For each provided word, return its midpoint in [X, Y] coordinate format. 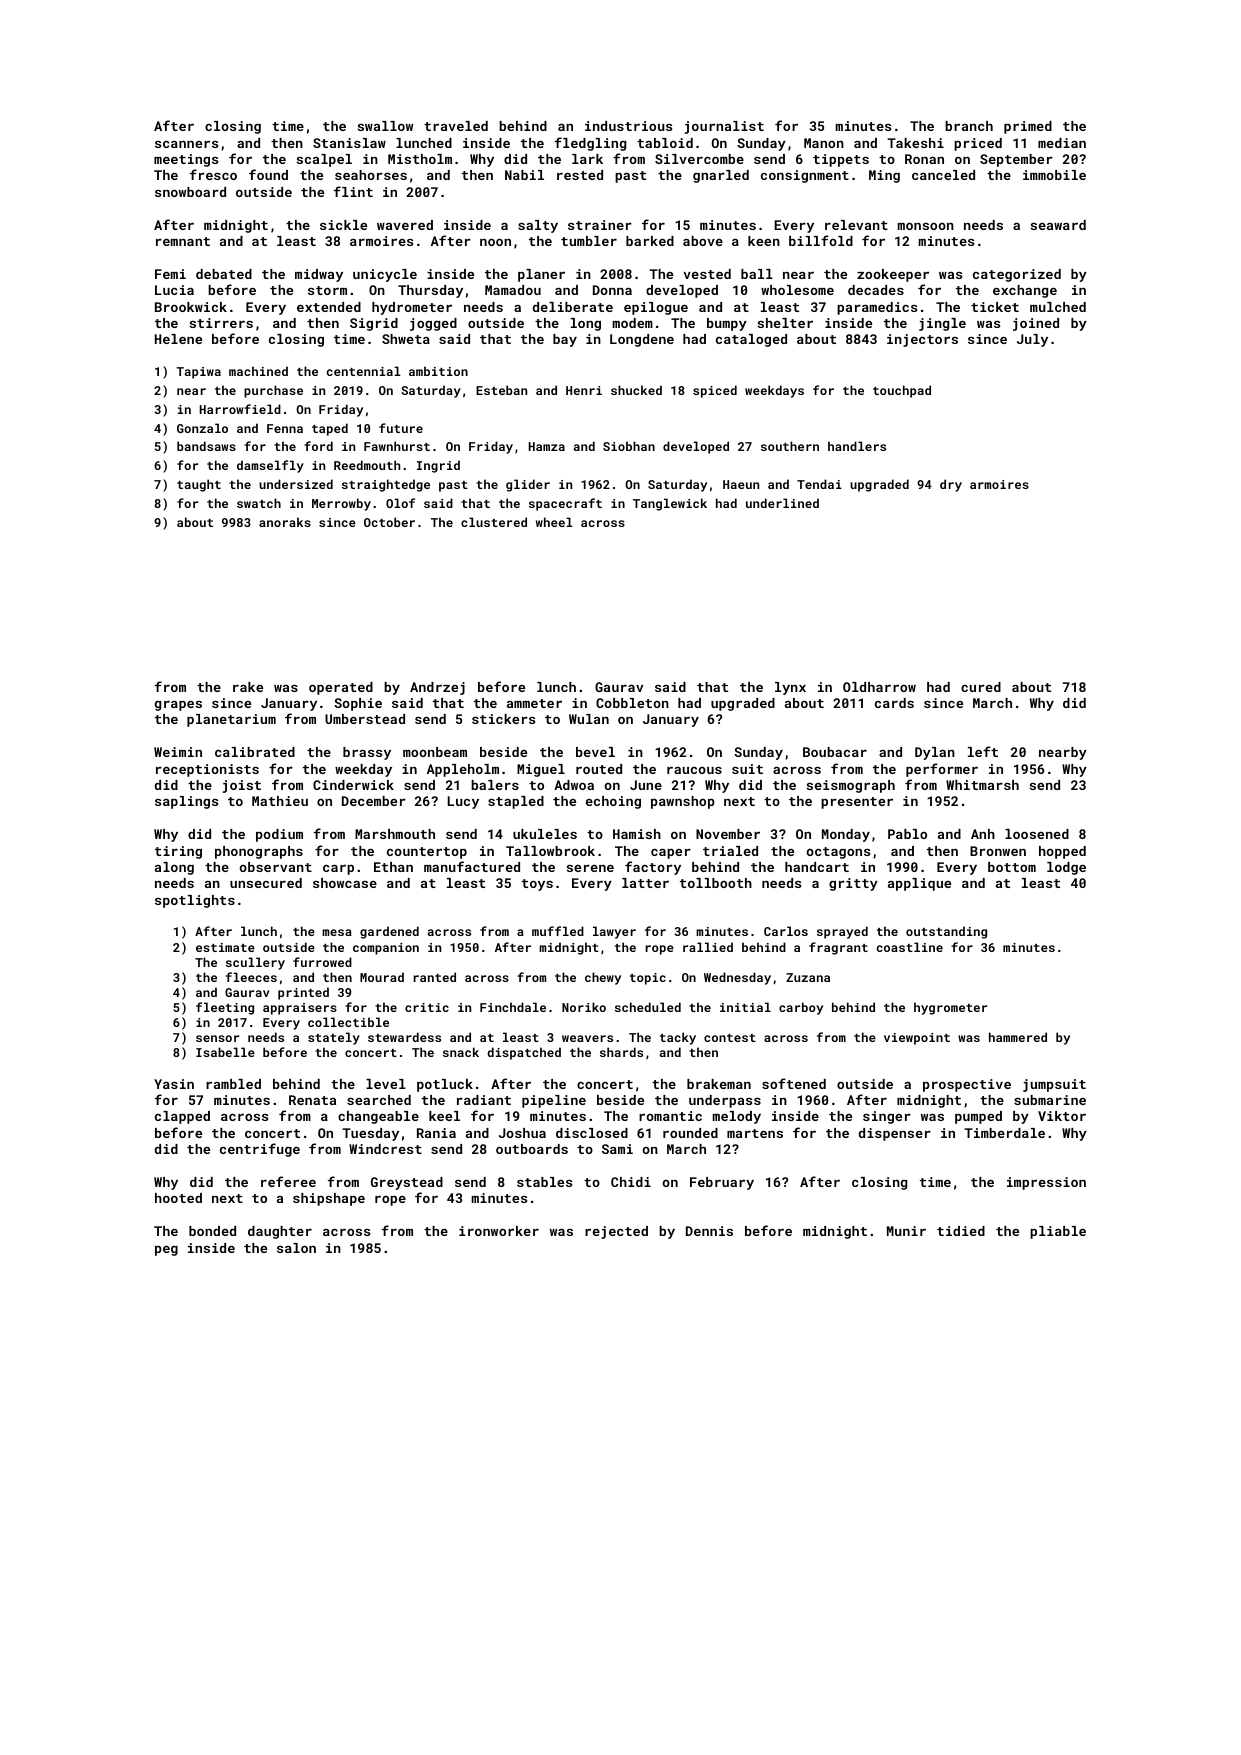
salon [296, 1248]
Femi [170, 274]
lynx [790, 688]
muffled [558, 931]
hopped [1062, 852]
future [401, 428]
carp [338, 869]
